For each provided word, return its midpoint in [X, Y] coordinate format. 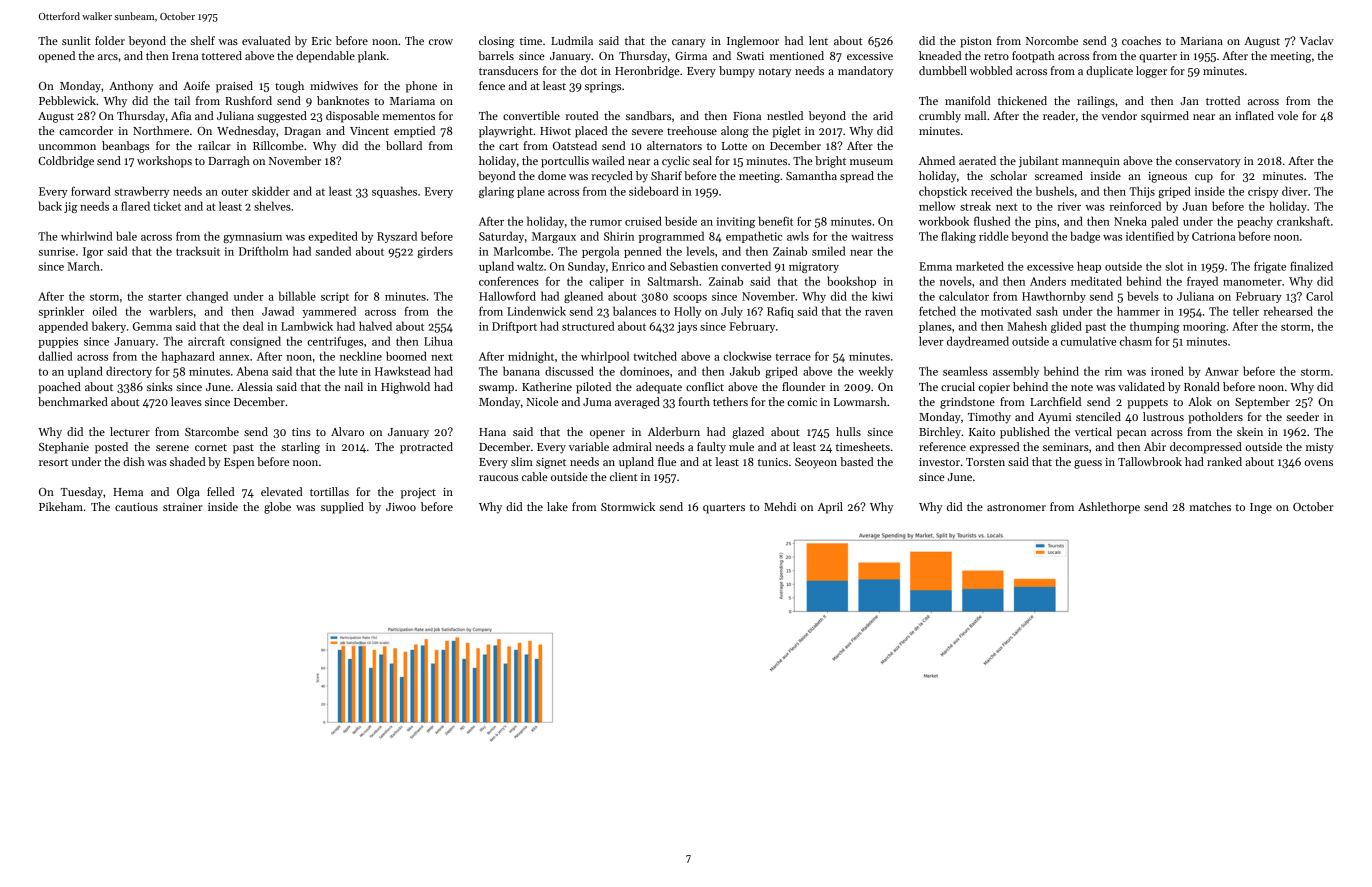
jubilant [1039, 162]
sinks [160, 386]
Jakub [745, 371]
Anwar [1222, 371]
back [50, 206]
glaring [496, 192]
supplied [342, 508]
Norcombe [1052, 40]
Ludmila [572, 40]
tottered [222, 55]
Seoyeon [816, 463]
